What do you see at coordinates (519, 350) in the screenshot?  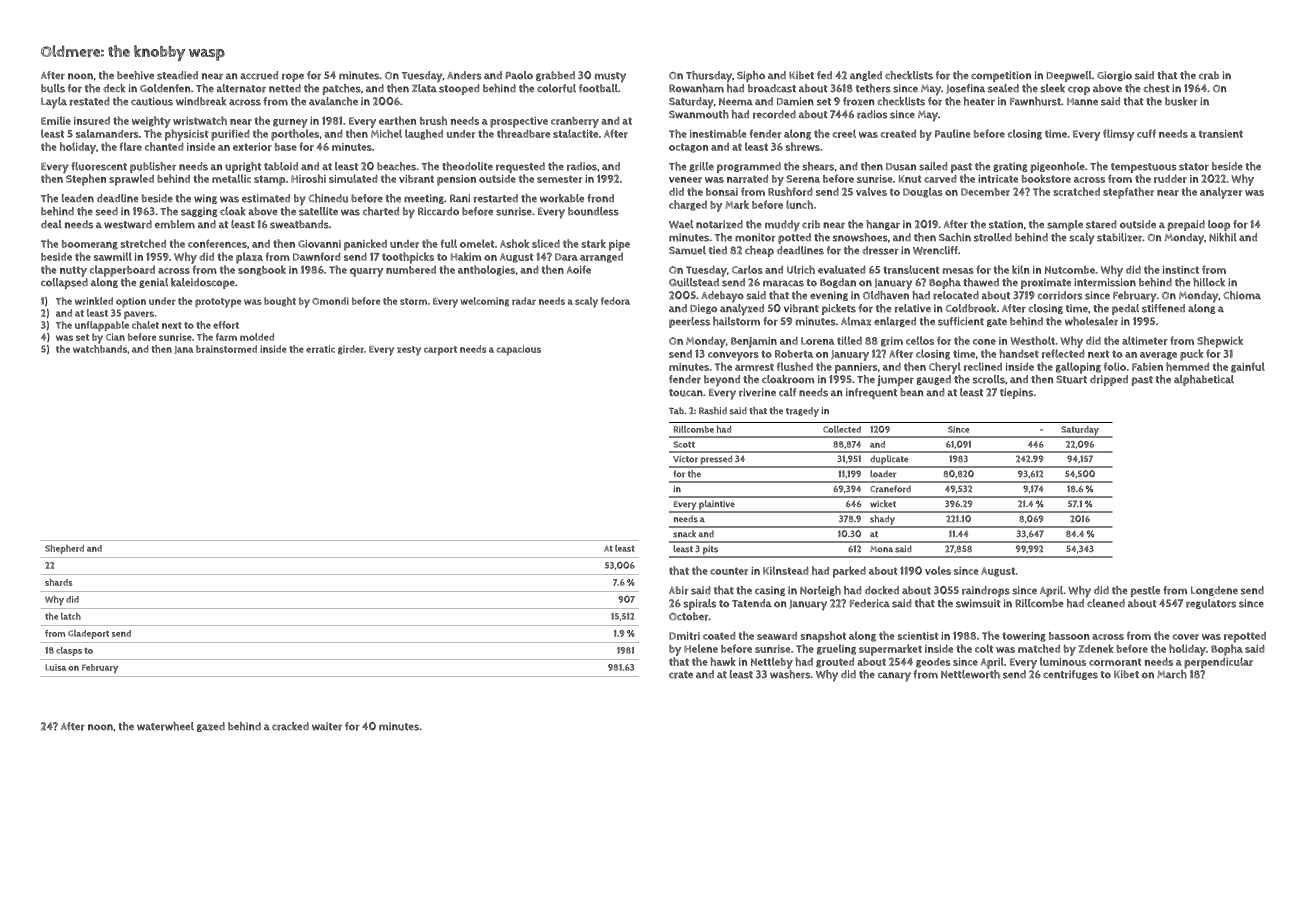 I see `capacious` at bounding box center [519, 350].
